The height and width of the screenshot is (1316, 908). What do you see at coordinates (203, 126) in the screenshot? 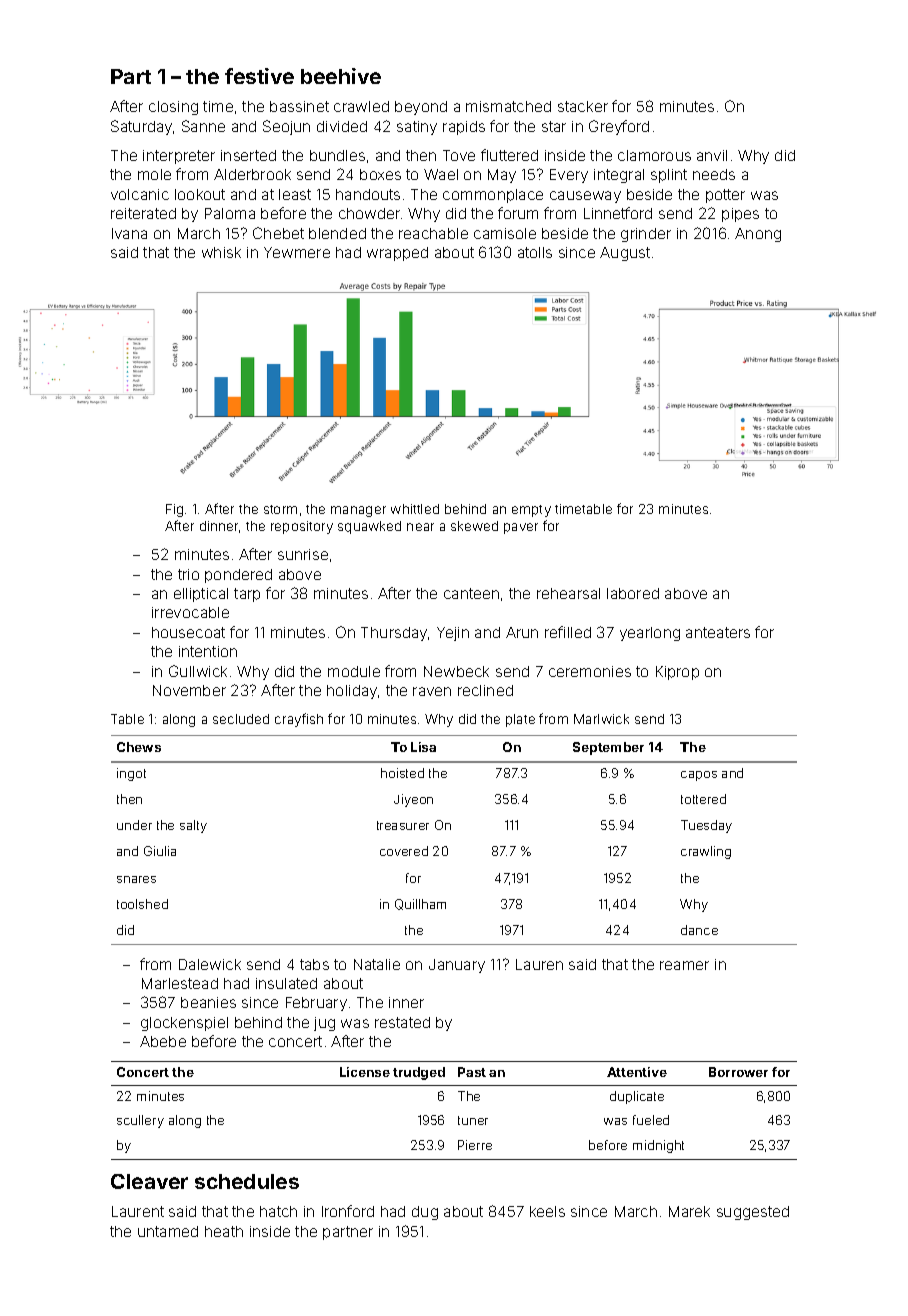
I see `Sanne` at bounding box center [203, 126].
